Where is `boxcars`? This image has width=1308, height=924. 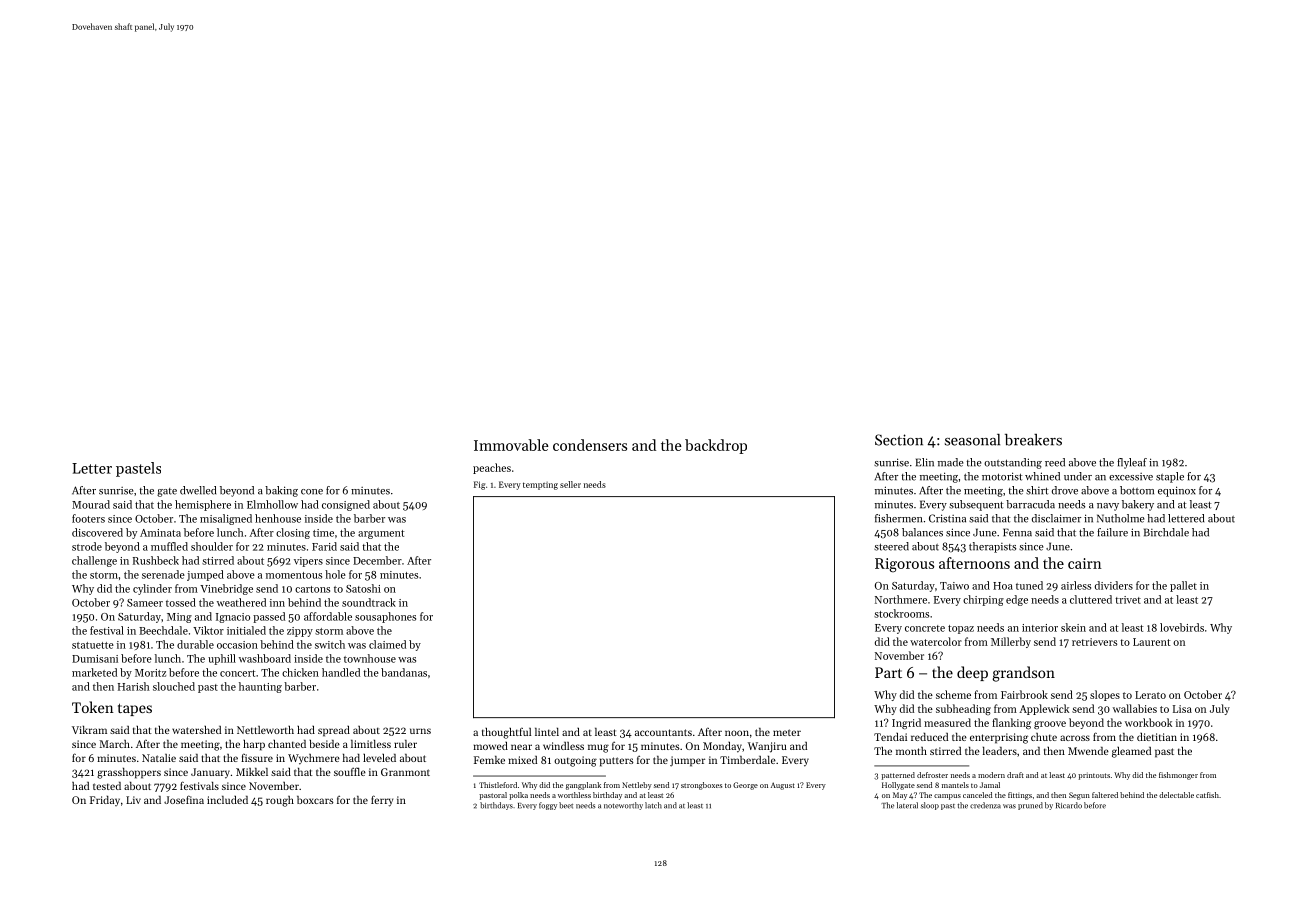
boxcars is located at coordinates (315, 800).
